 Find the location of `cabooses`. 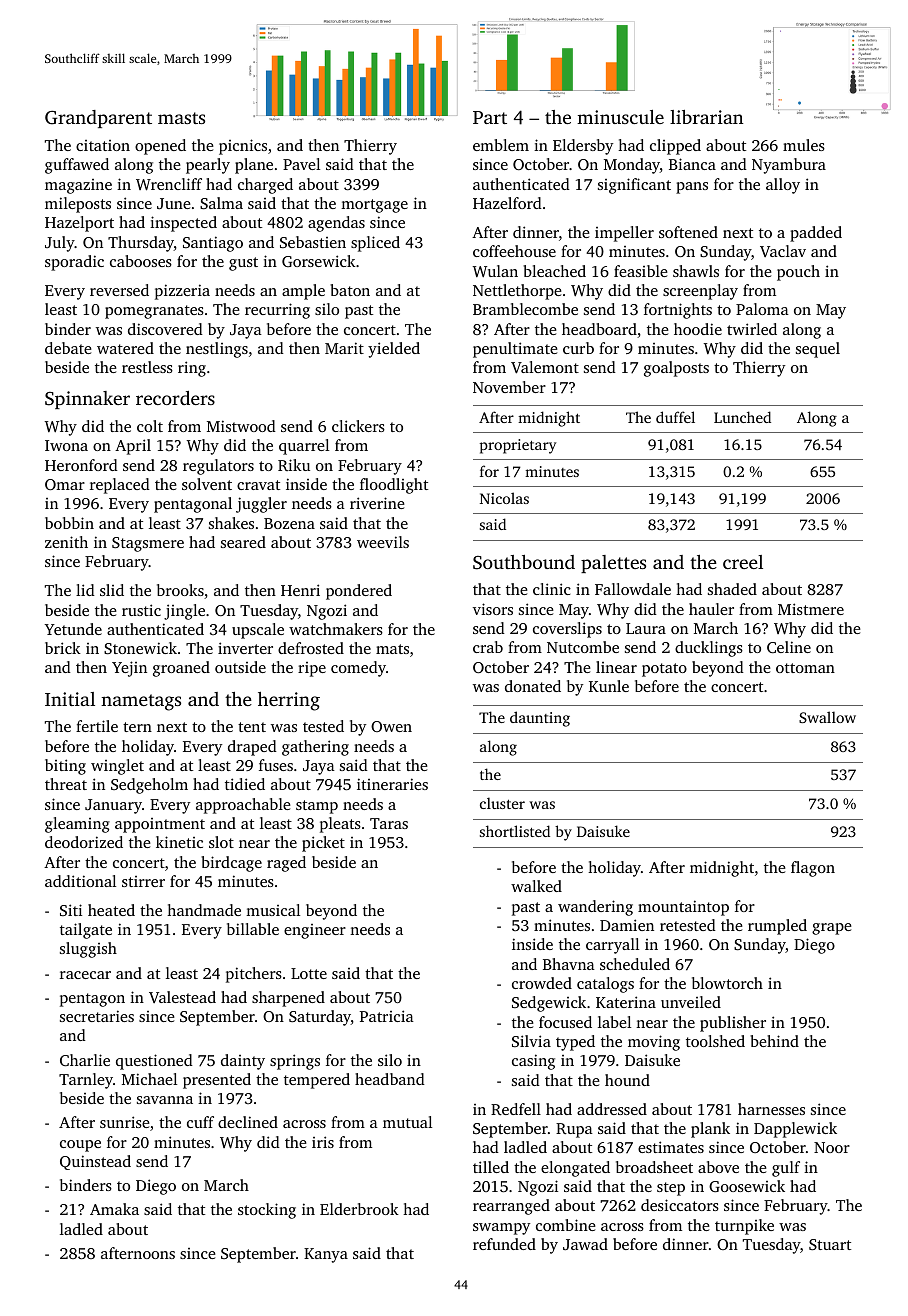

cabooses is located at coordinates (141, 261).
